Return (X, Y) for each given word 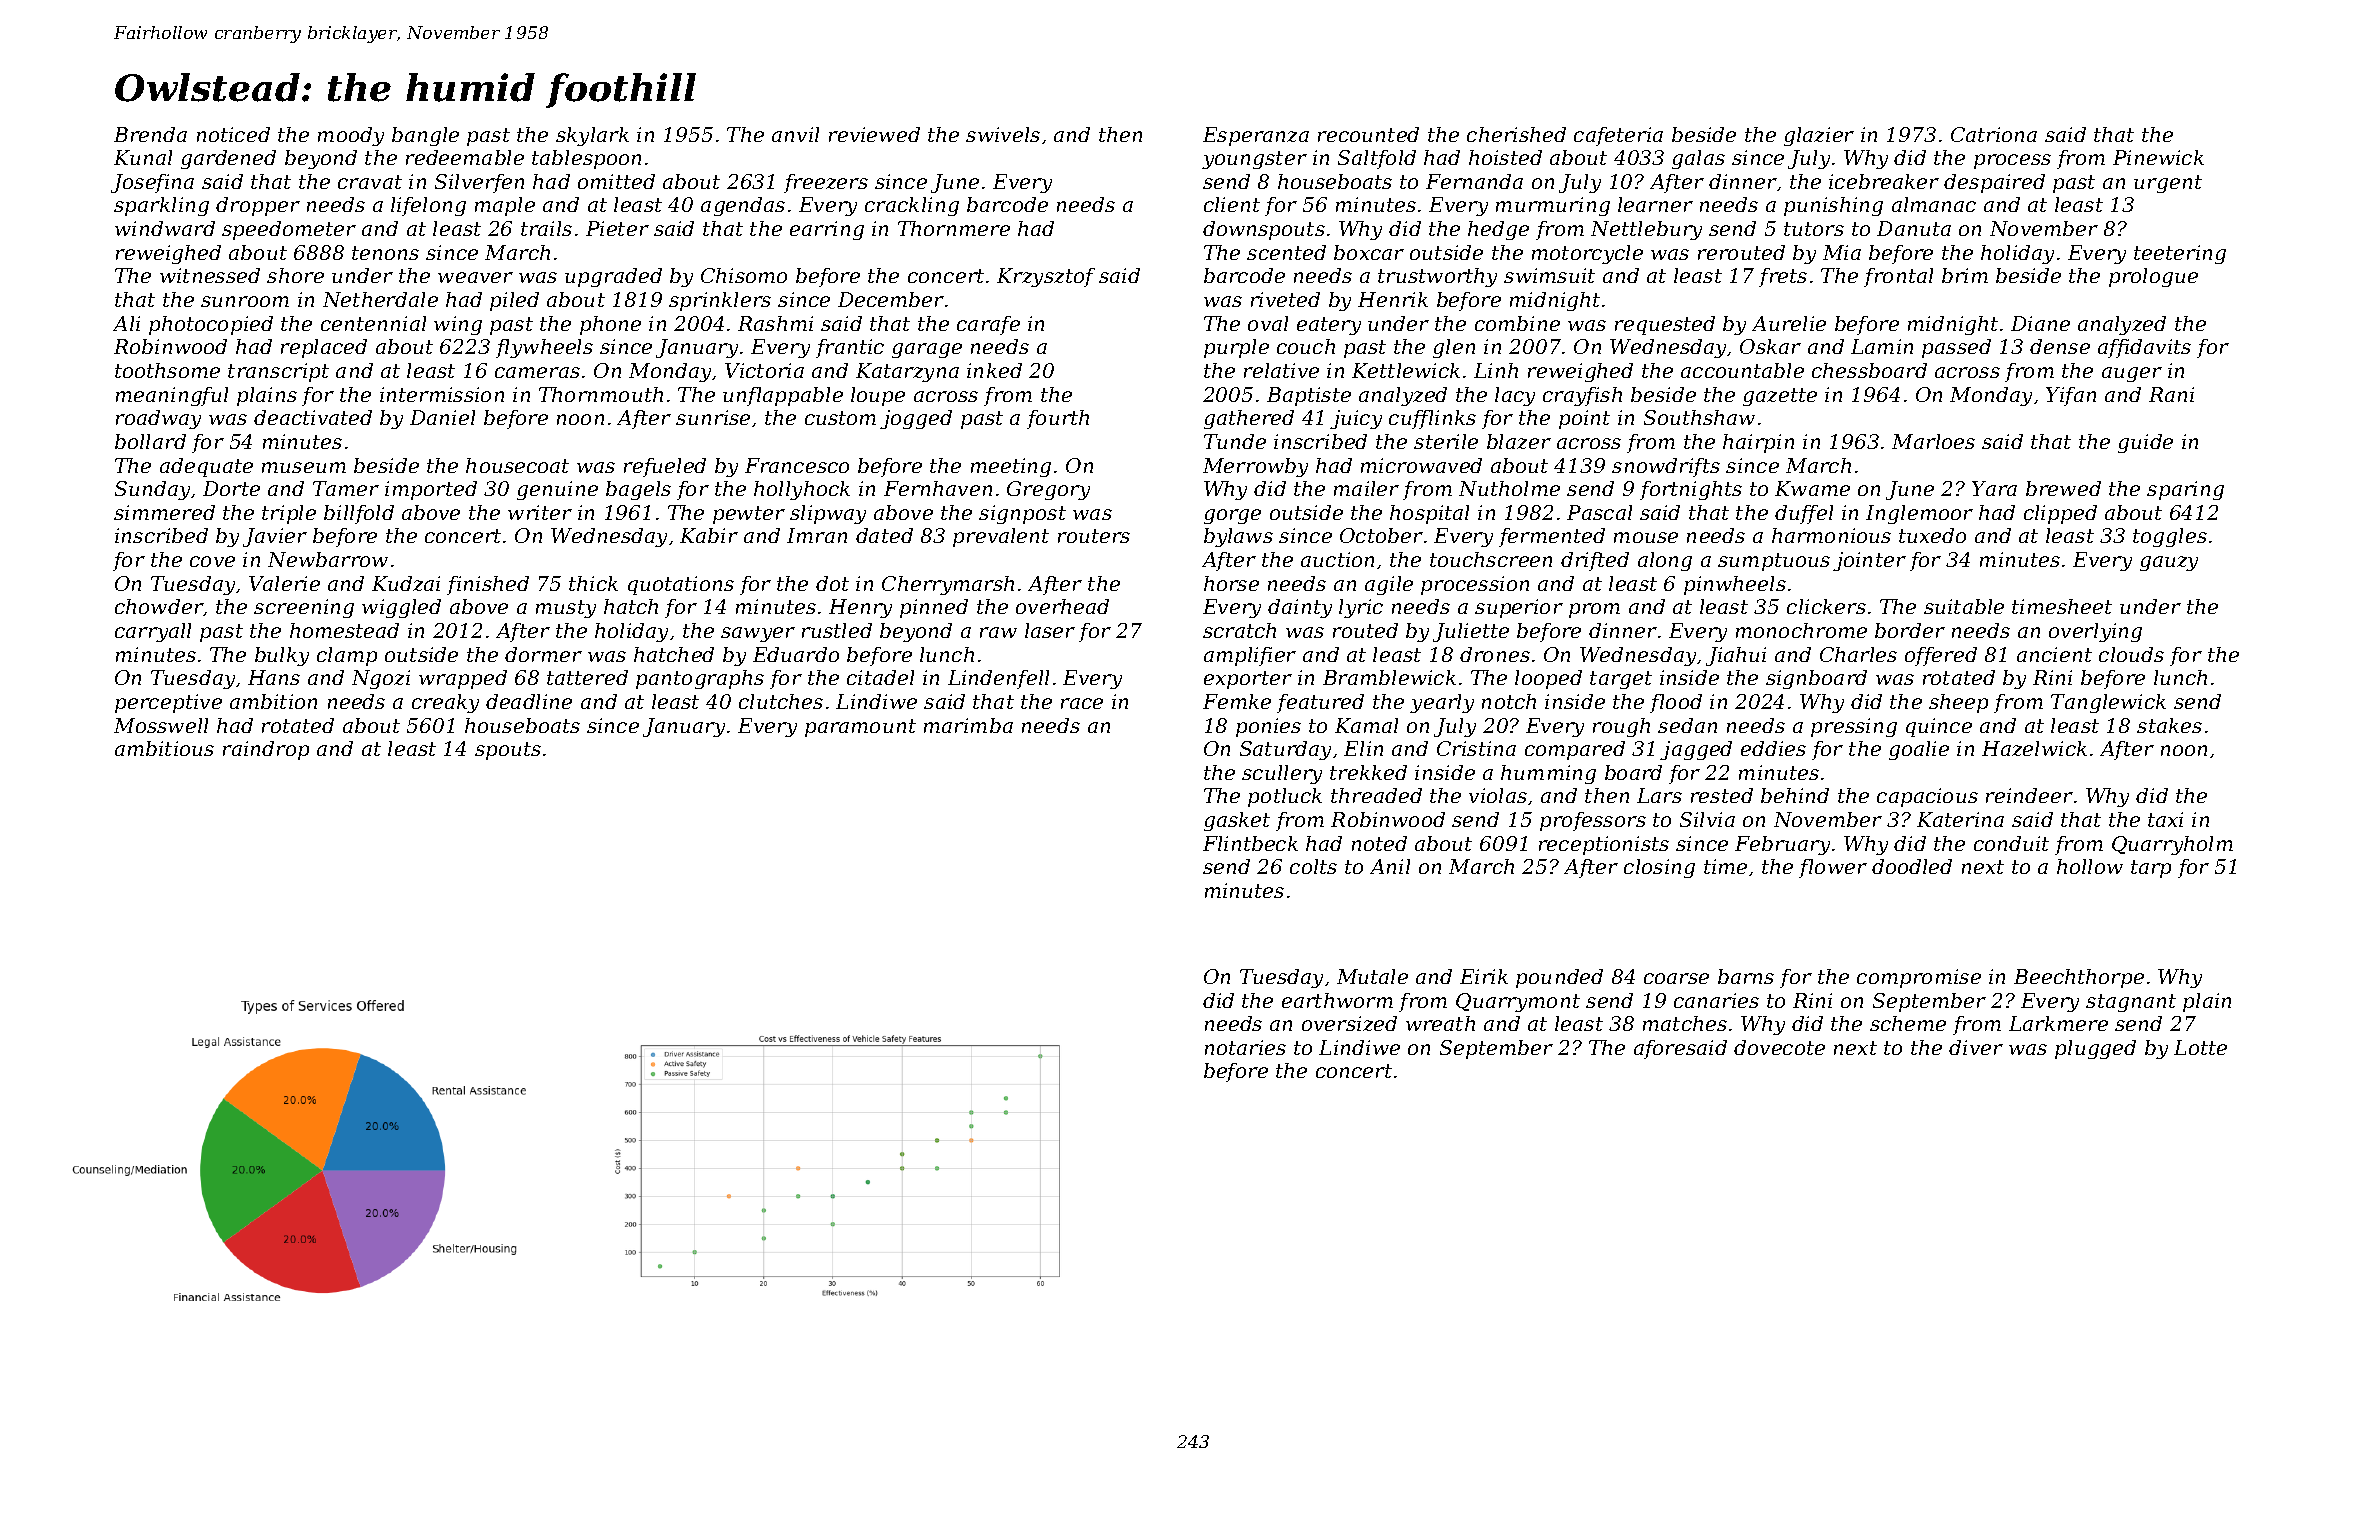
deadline (529, 701)
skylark (592, 136)
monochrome (1801, 630)
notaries (1245, 1047)
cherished (1516, 134)
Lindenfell (998, 679)
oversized (1349, 1023)
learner (1655, 204)
